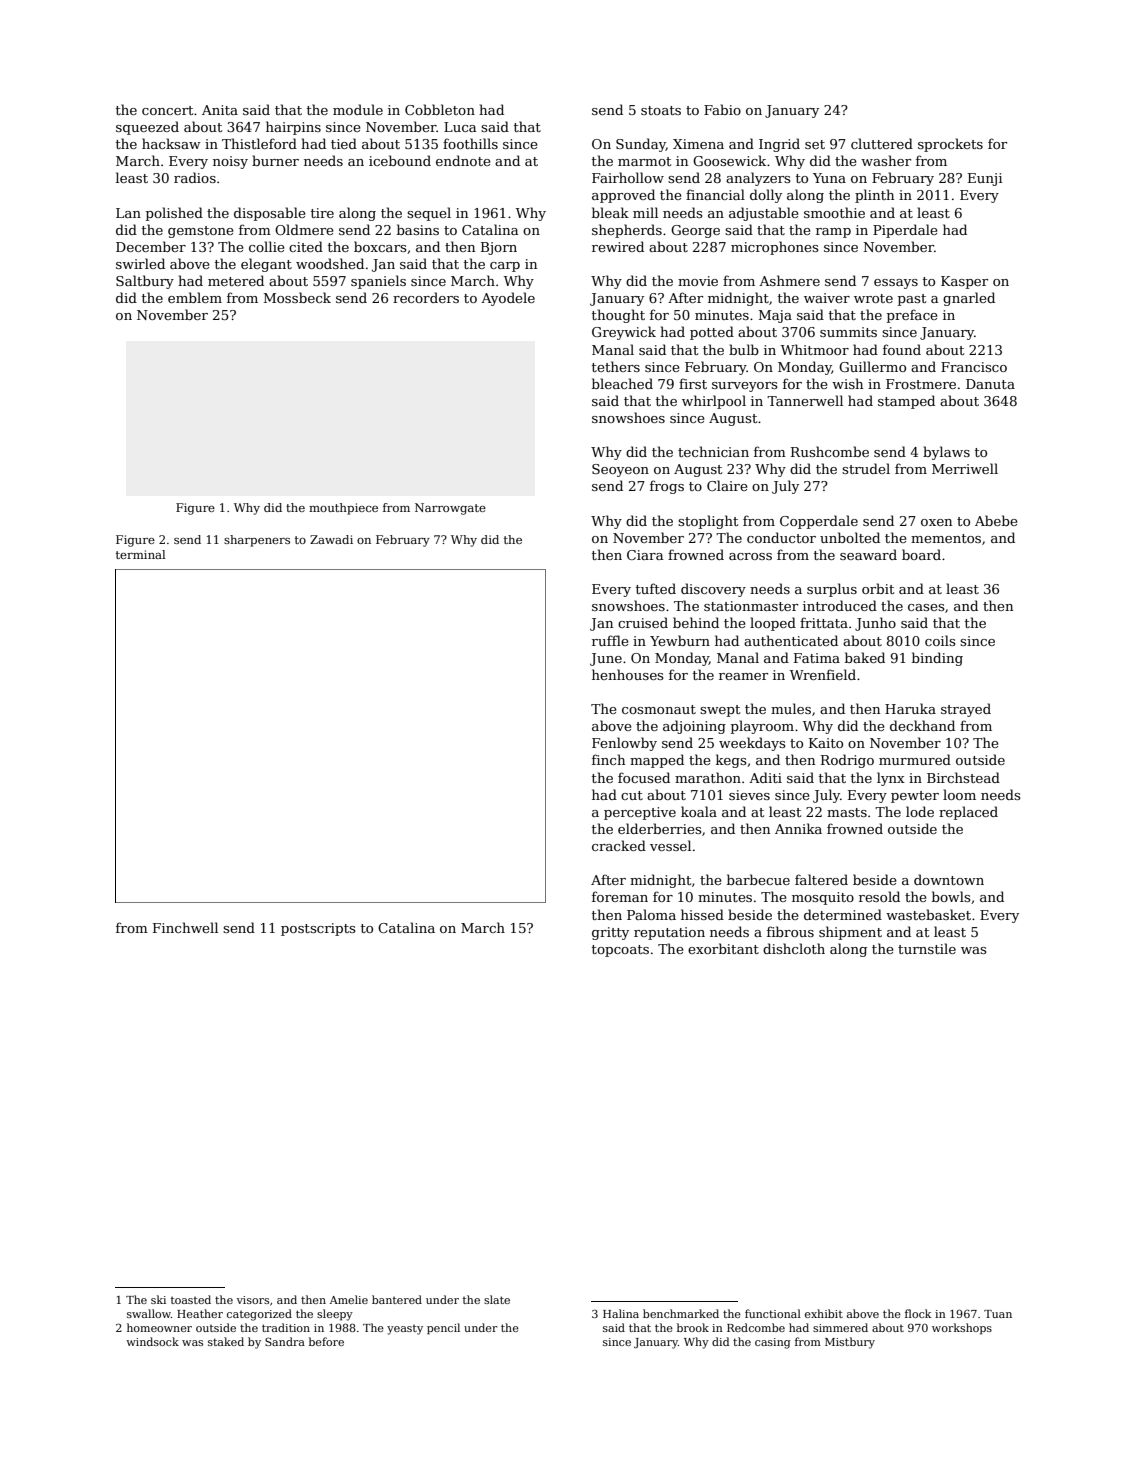 This screenshot has width=1138, height=1473. I want to click on Seoyeon, so click(620, 470).
